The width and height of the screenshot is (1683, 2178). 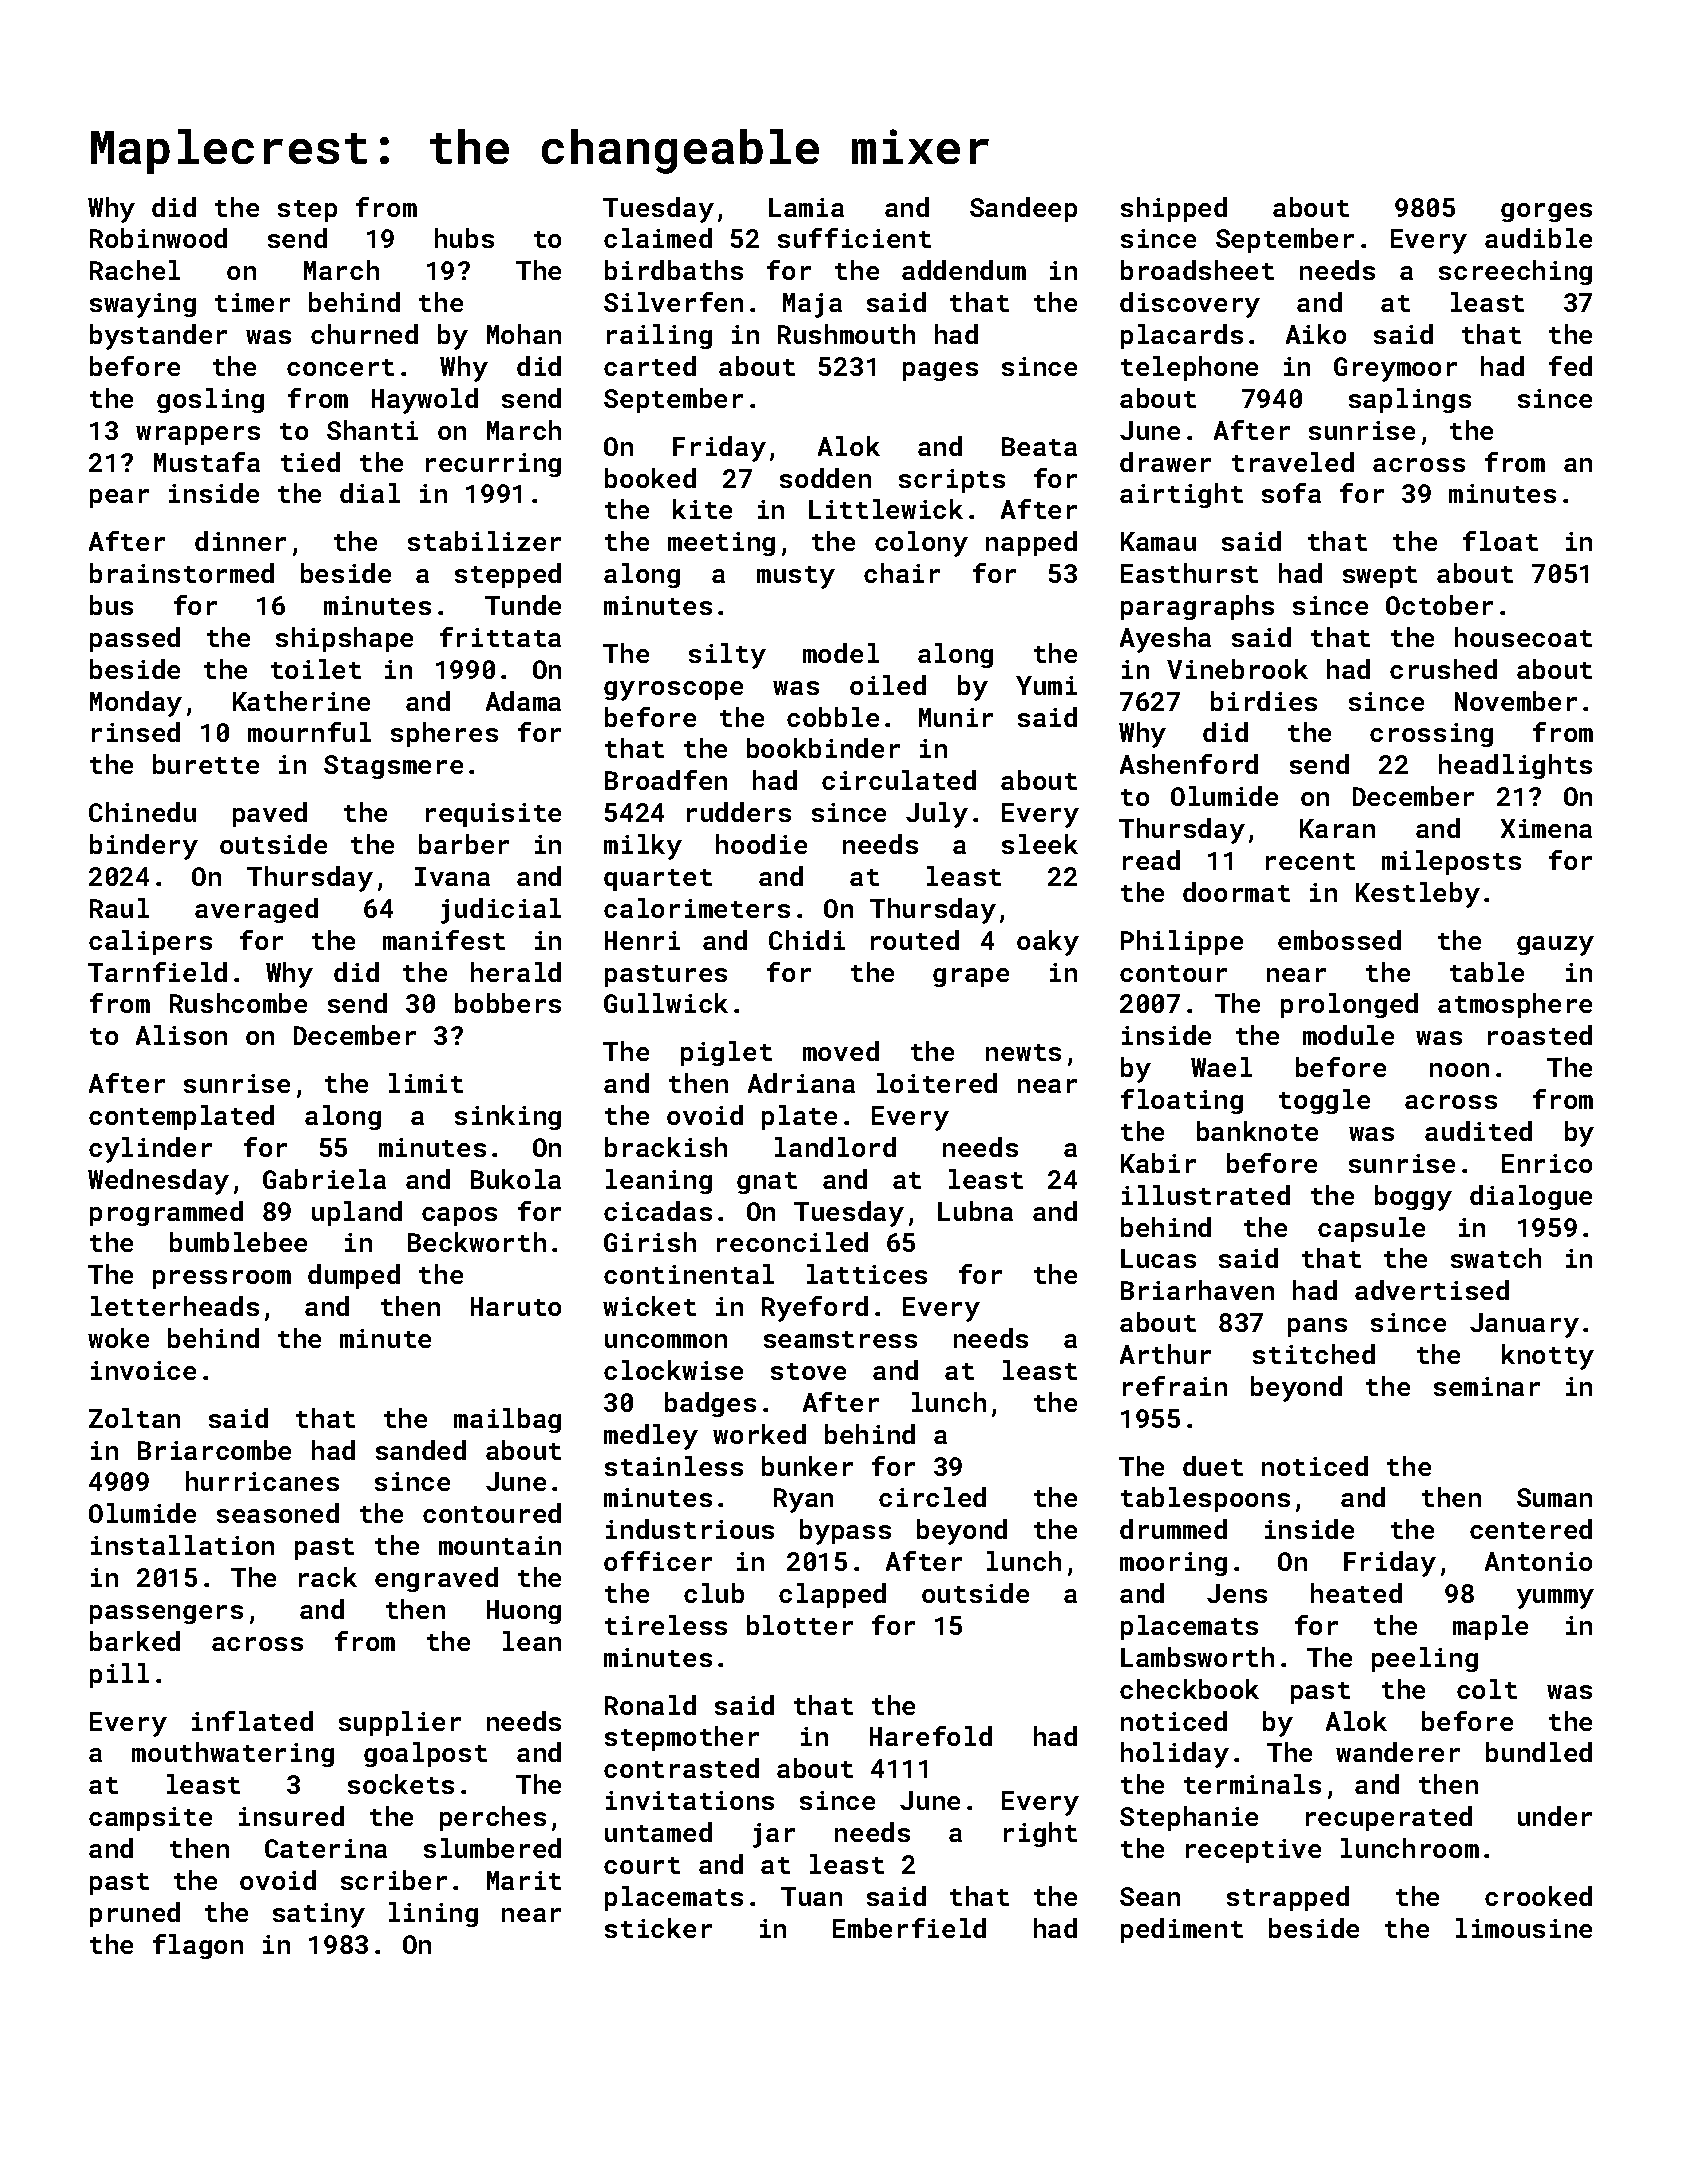 I want to click on Gullwick, so click(x=666, y=1003).
